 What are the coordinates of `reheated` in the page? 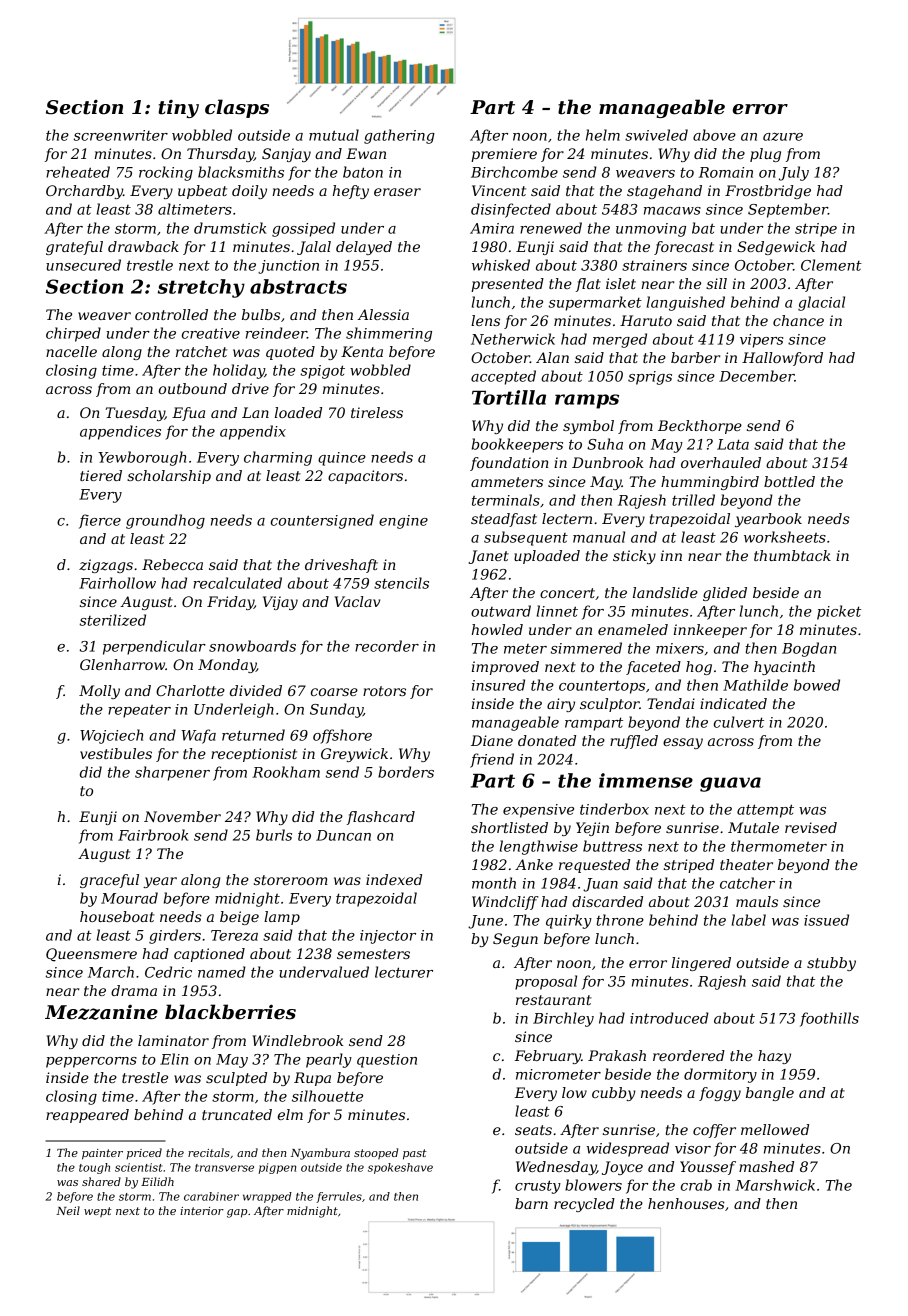 It's located at (78, 172).
